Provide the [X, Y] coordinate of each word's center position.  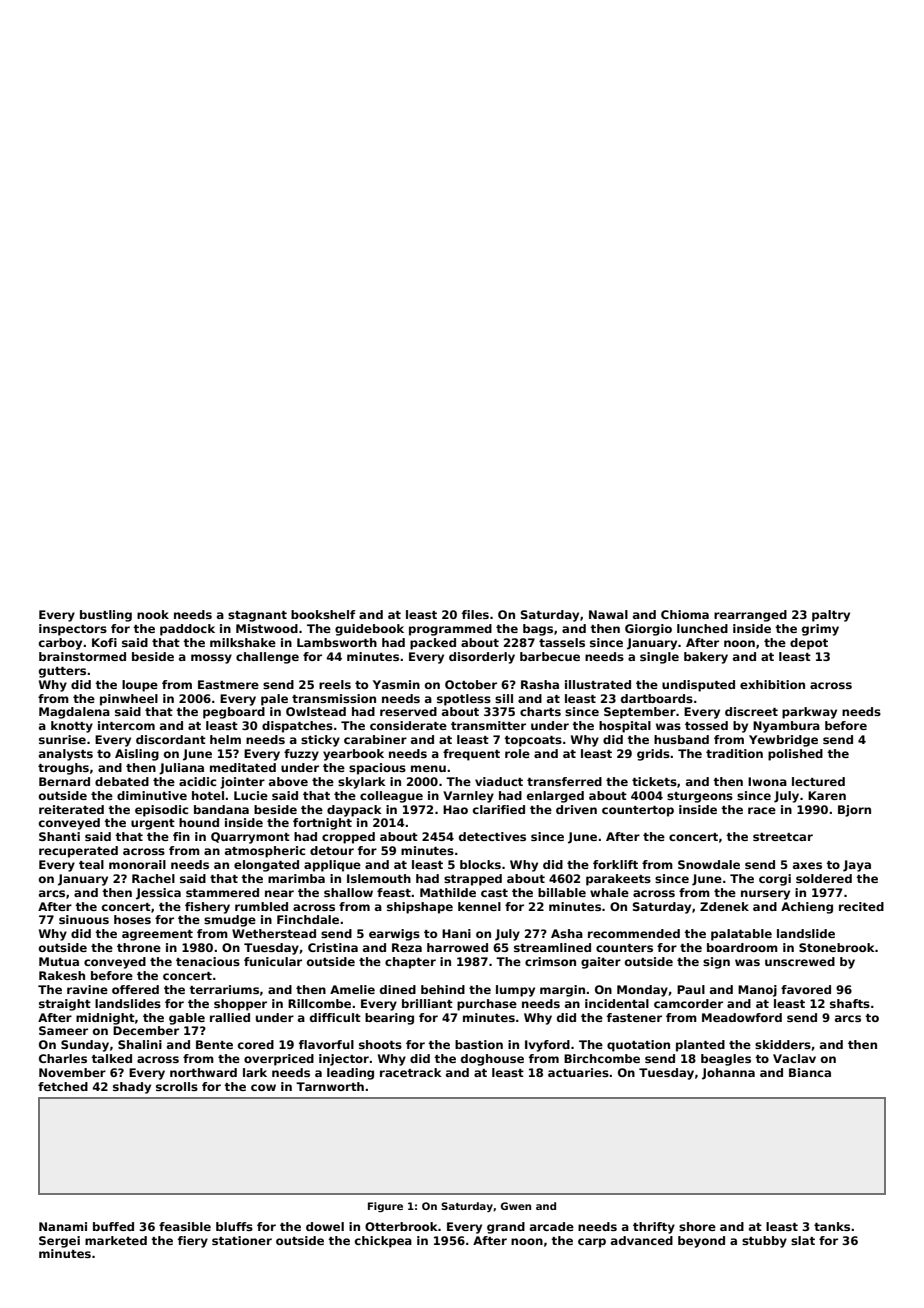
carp [592, 1243]
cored [256, 1044]
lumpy [515, 991]
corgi [775, 880]
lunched [702, 628]
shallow [348, 892]
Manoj [757, 991]
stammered [222, 892]
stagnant [257, 616]
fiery [193, 1242]
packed [433, 644]
